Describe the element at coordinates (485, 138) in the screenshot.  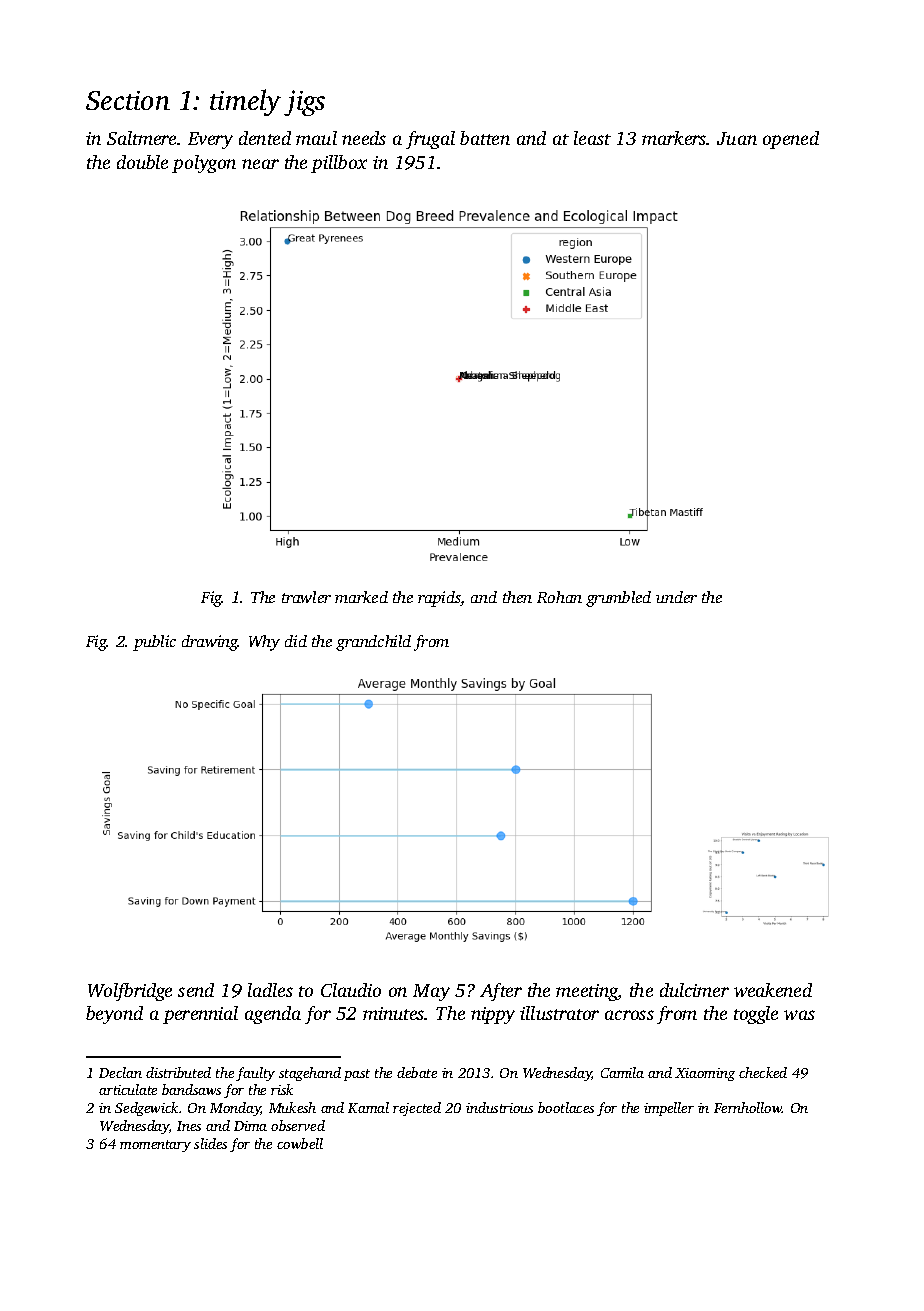
I see `batten` at that location.
